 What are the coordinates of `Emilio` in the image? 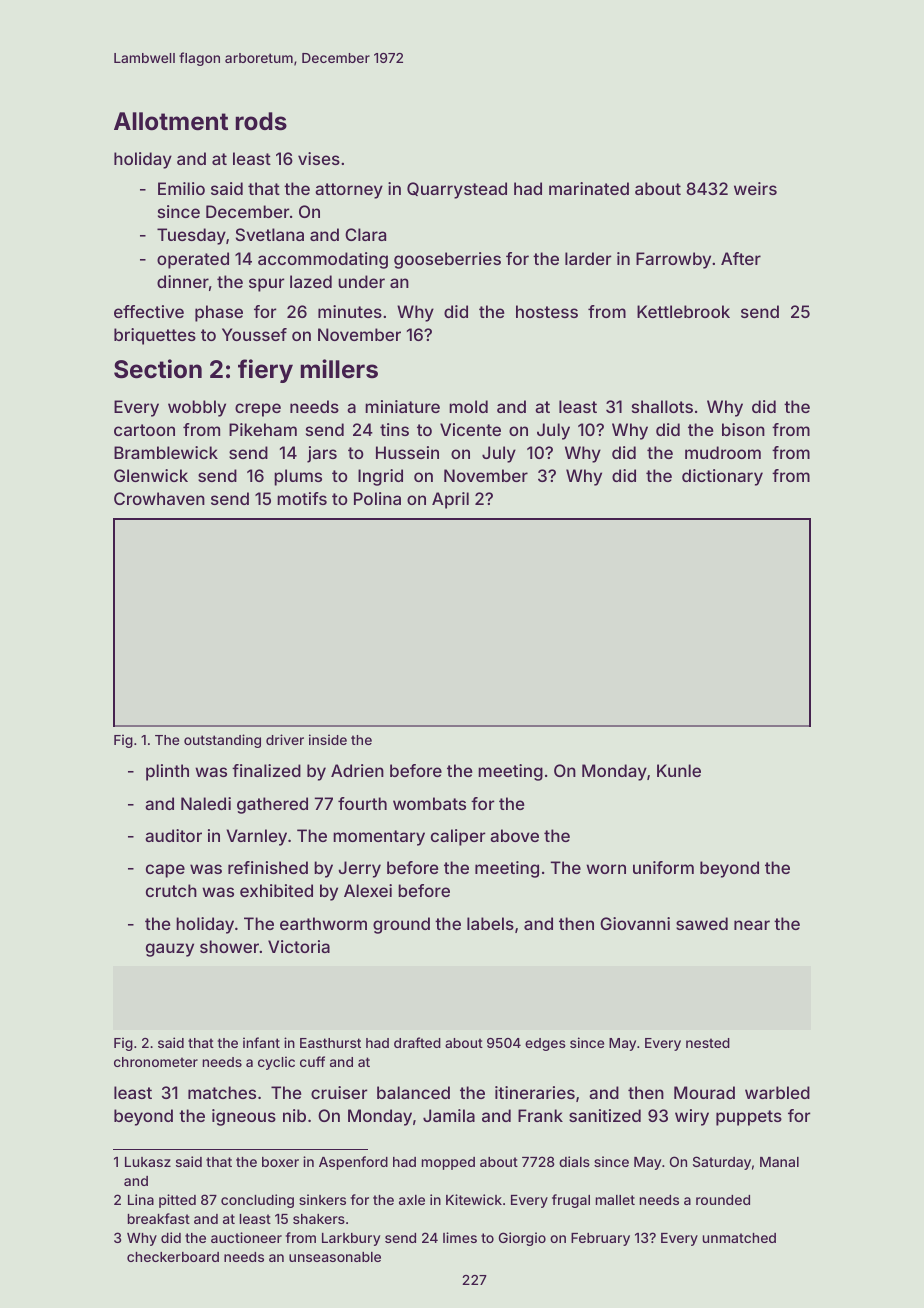 It's located at (181, 188).
